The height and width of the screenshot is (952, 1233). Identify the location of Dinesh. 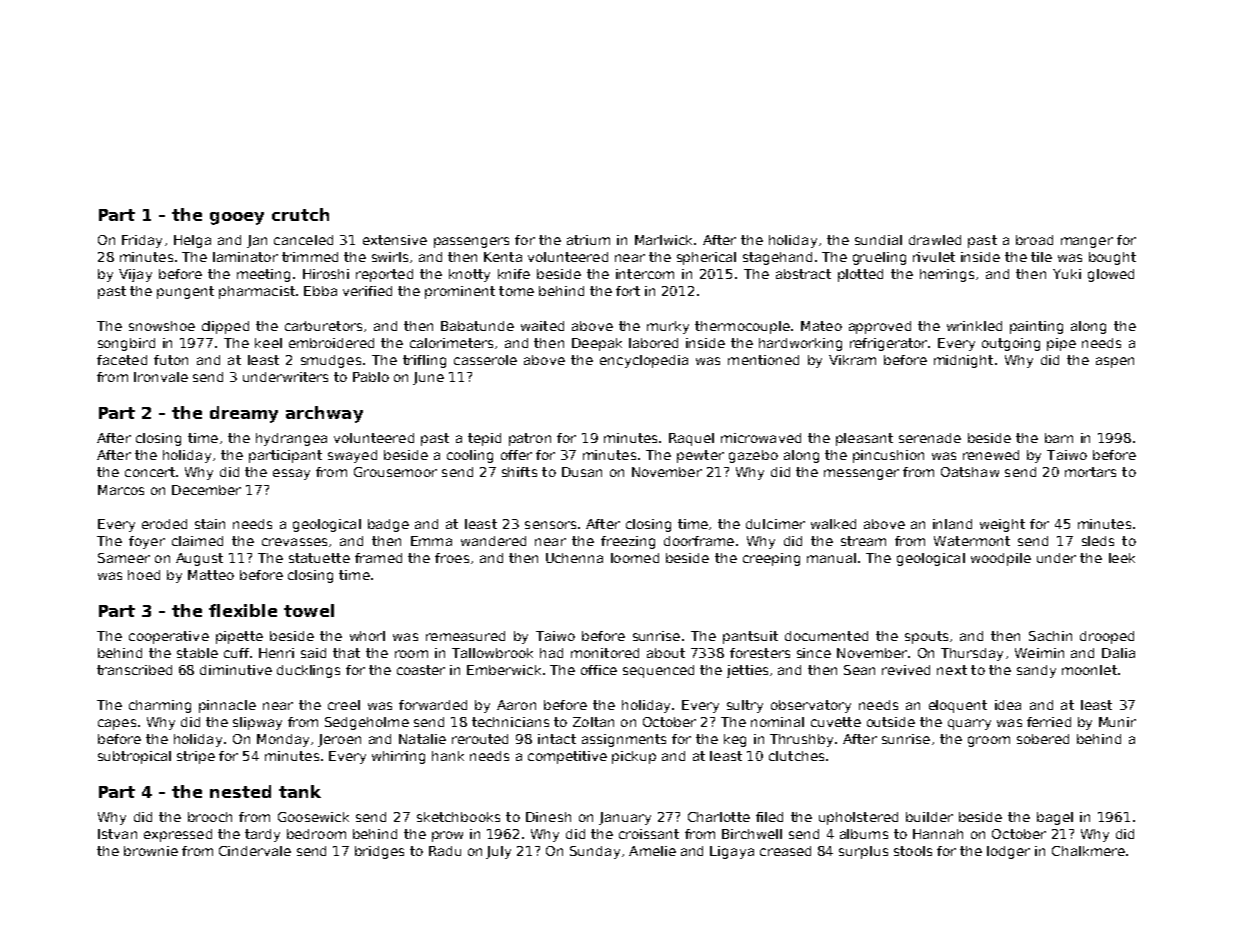
(548, 817).
